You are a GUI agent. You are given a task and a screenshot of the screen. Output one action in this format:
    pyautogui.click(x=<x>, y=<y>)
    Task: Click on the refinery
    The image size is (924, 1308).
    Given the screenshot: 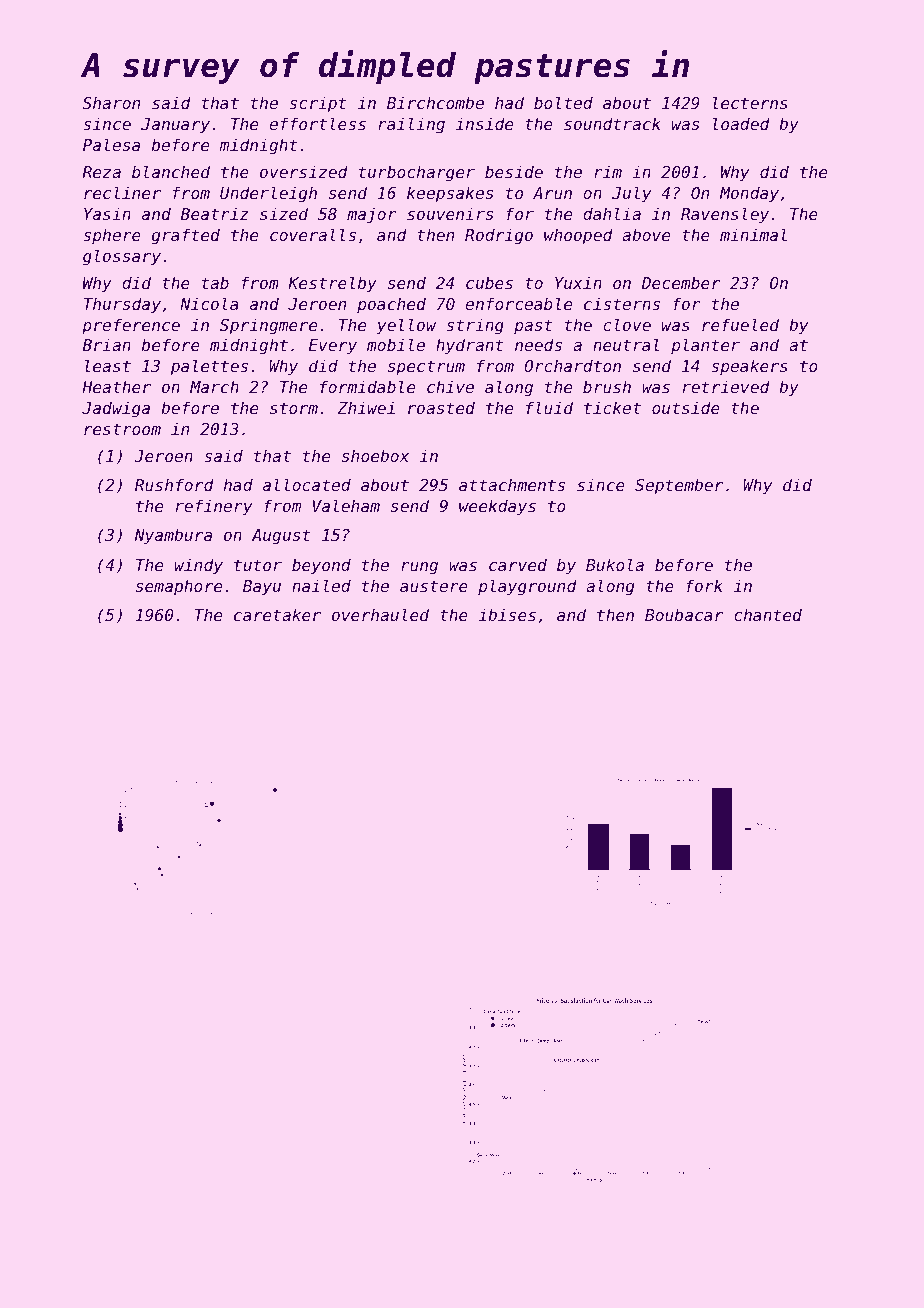 What is the action you would take?
    pyautogui.click(x=214, y=507)
